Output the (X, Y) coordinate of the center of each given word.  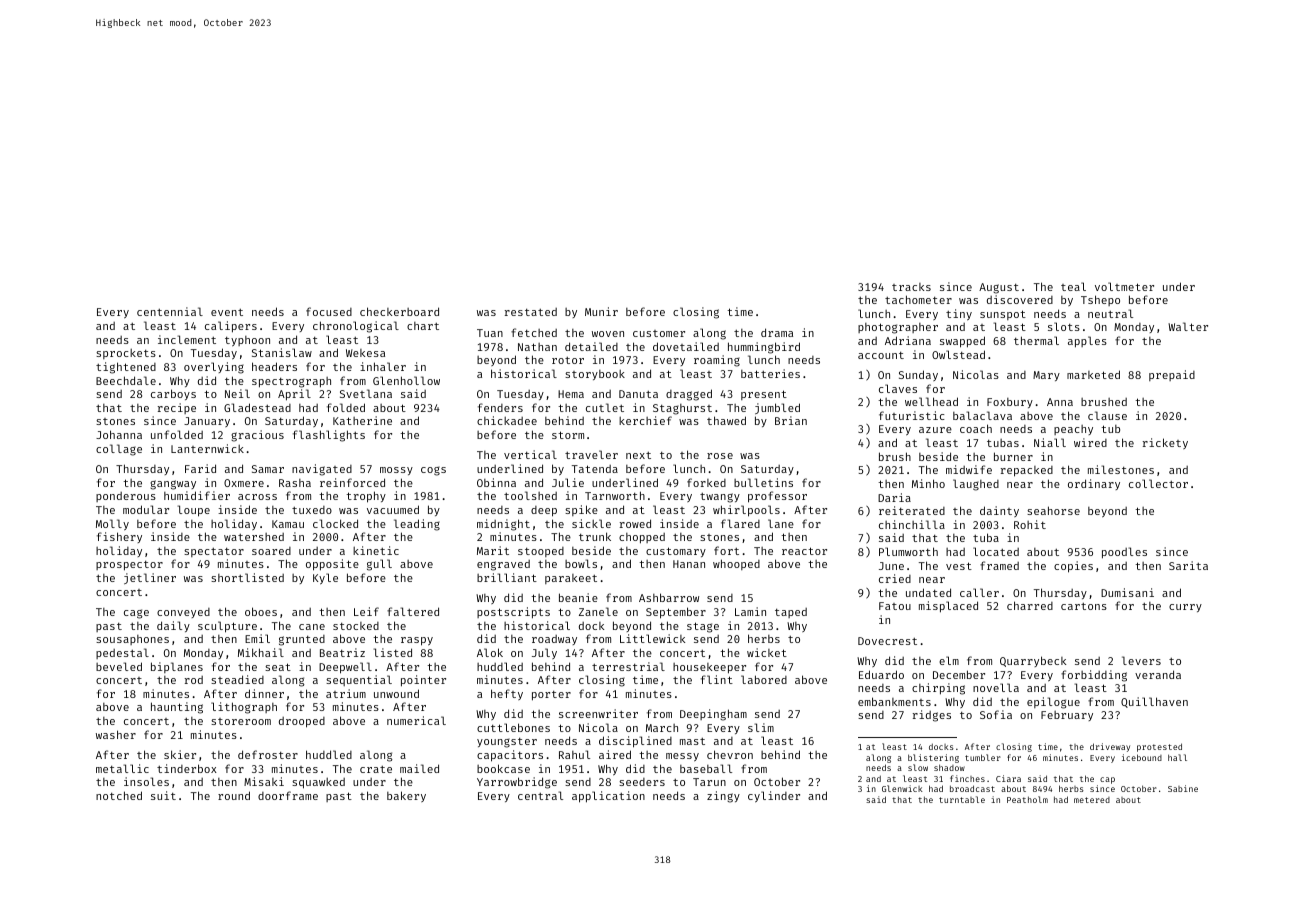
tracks (911, 287)
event (227, 312)
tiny (959, 315)
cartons (1084, 606)
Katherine (362, 420)
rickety (1165, 443)
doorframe (288, 795)
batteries (770, 373)
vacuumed (393, 509)
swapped (962, 342)
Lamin (750, 611)
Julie (568, 482)
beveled (119, 666)
